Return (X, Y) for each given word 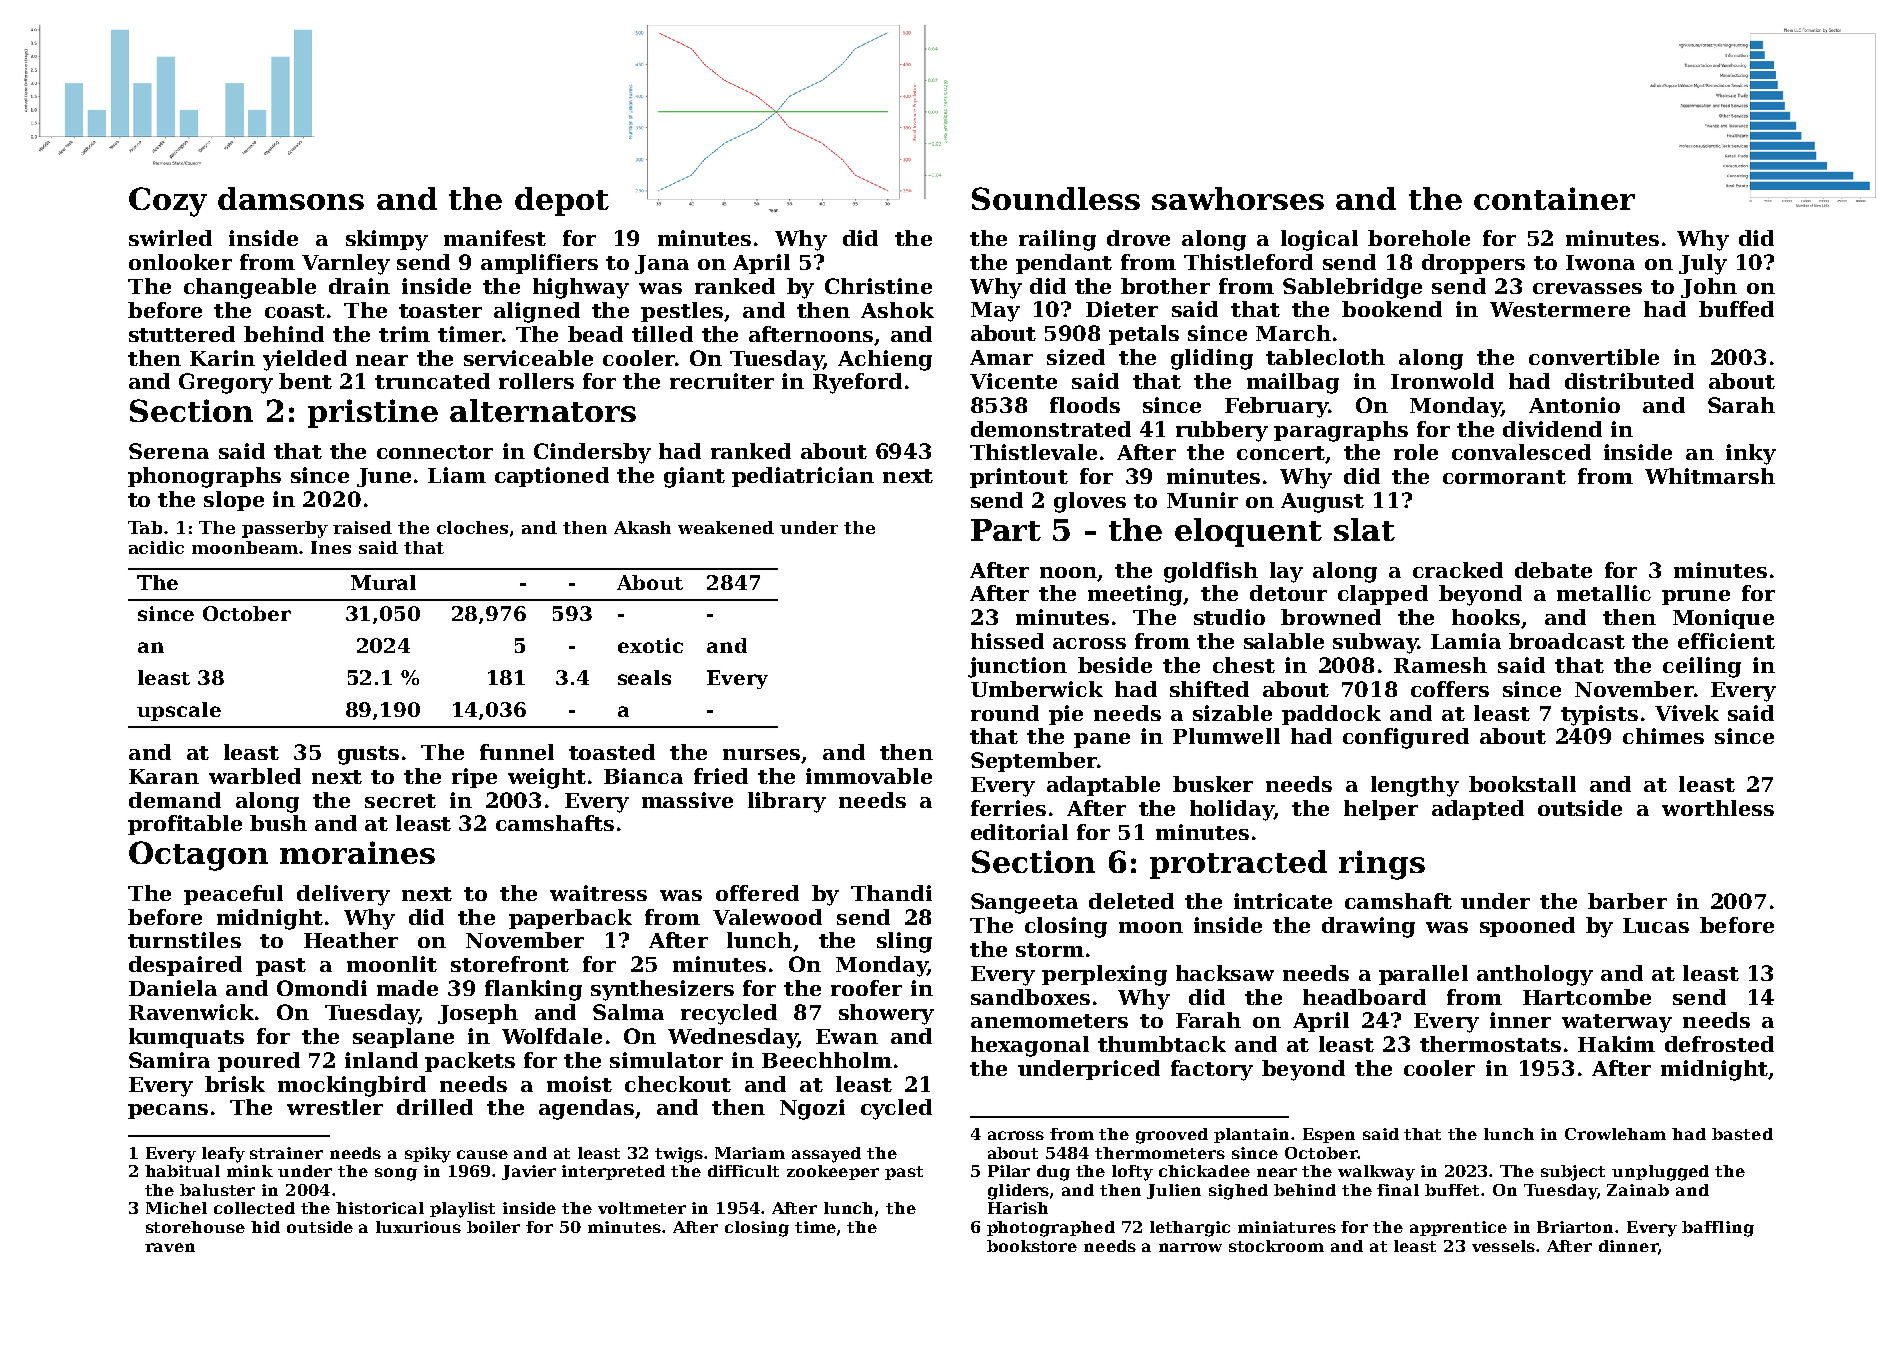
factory (1212, 1070)
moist (579, 1084)
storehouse (195, 1227)
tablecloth (1325, 357)
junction (1017, 667)
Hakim (1616, 1044)
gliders (1018, 1192)
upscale (179, 711)
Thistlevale (1033, 452)
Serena (169, 451)
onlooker (180, 262)
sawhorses (1238, 198)
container (1554, 198)
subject (1573, 1173)
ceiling (1702, 667)
